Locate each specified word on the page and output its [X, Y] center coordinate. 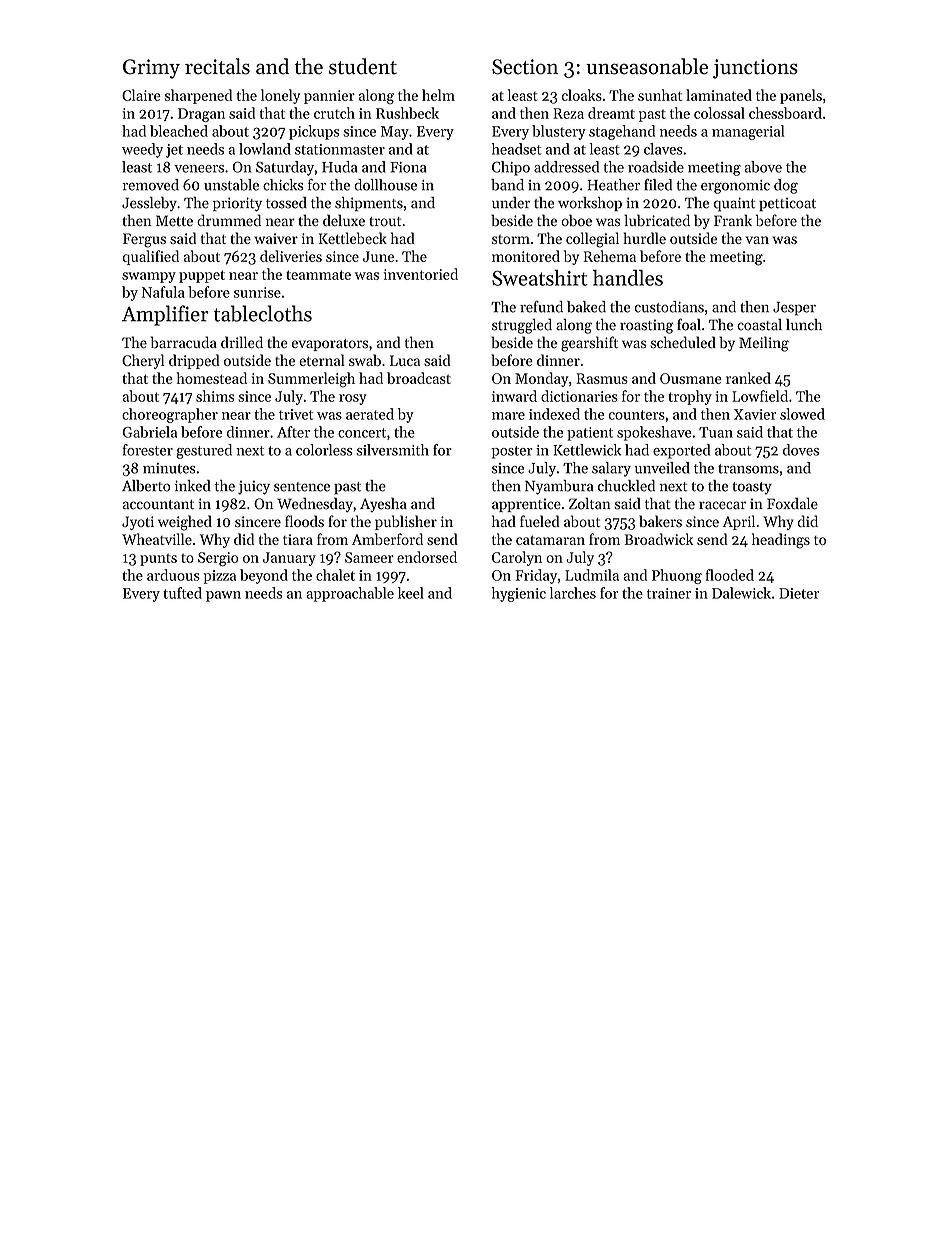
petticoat [787, 204]
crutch [334, 113]
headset [517, 149]
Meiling [764, 344]
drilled [242, 342]
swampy [149, 277]
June [378, 256]
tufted [182, 593]
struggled [522, 326]
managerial [748, 132]
